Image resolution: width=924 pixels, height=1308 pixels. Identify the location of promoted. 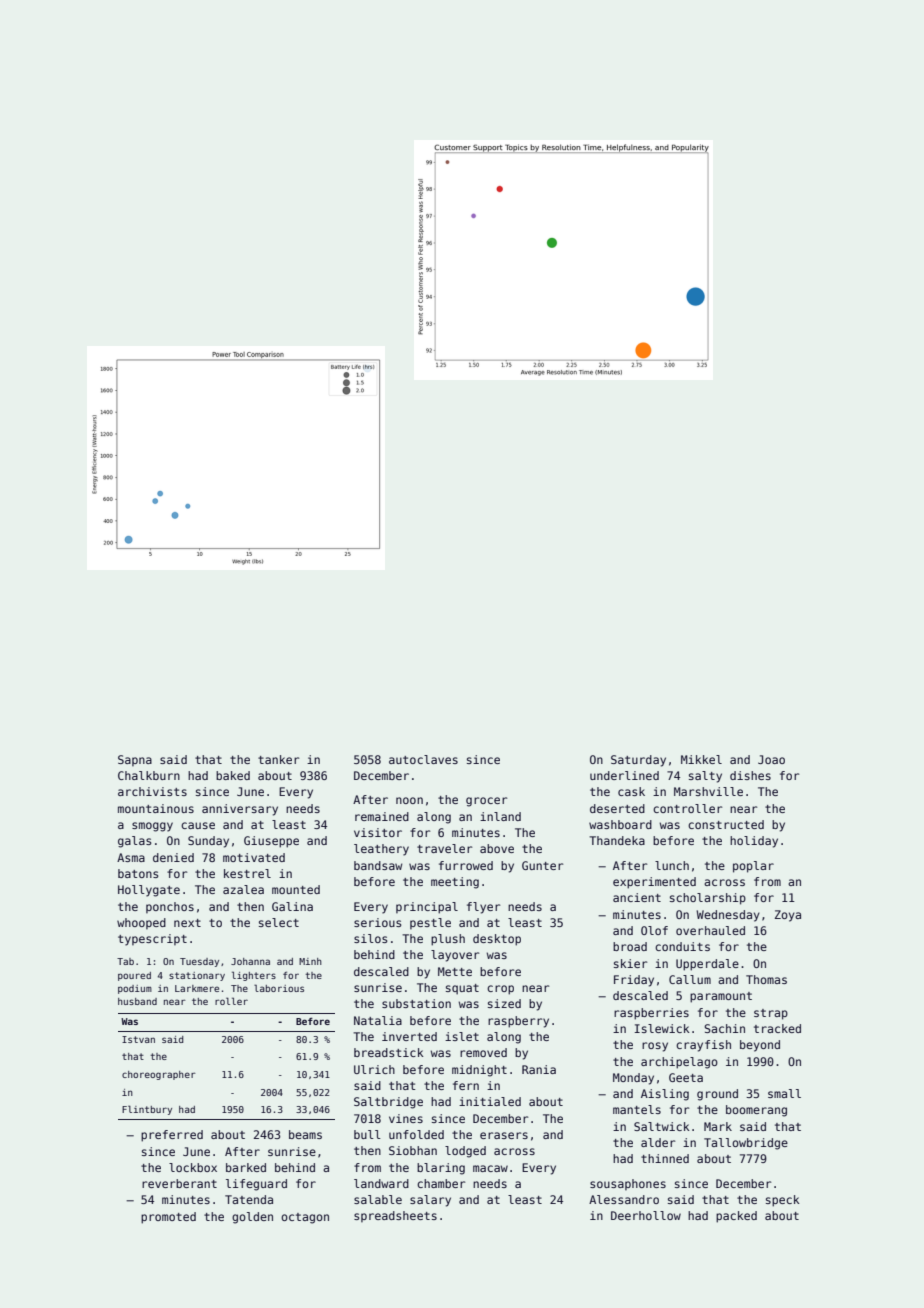
(168, 1218).
